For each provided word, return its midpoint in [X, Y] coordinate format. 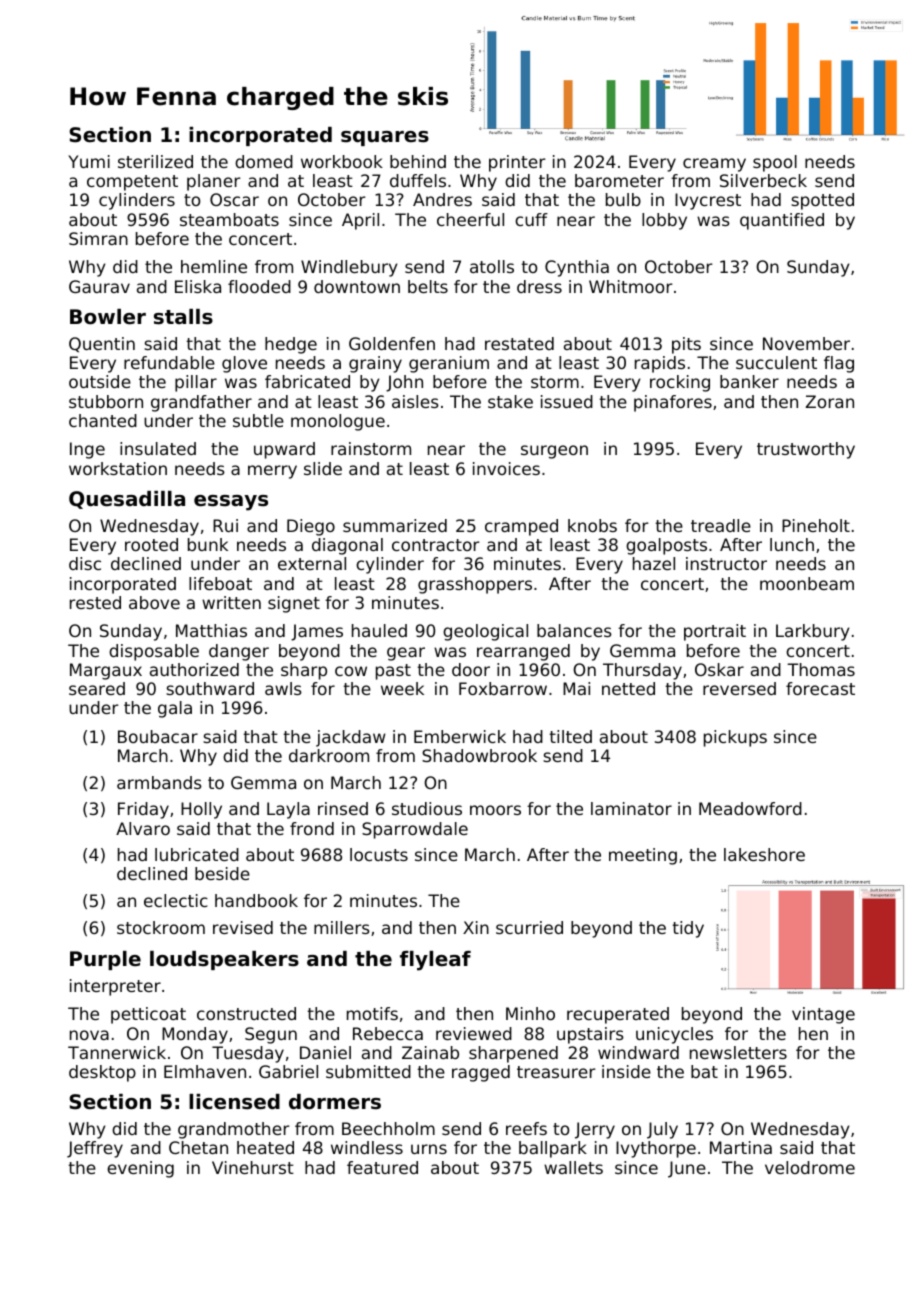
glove [244, 364]
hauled [379, 630]
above [154, 602]
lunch [792, 544]
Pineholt [816, 525]
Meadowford [750, 808]
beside [222, 873]
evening [140, 1169]
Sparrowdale [415, 830]
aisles [415, 401]
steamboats [229, 219]
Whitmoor [631, 286]
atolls [492, 266]
